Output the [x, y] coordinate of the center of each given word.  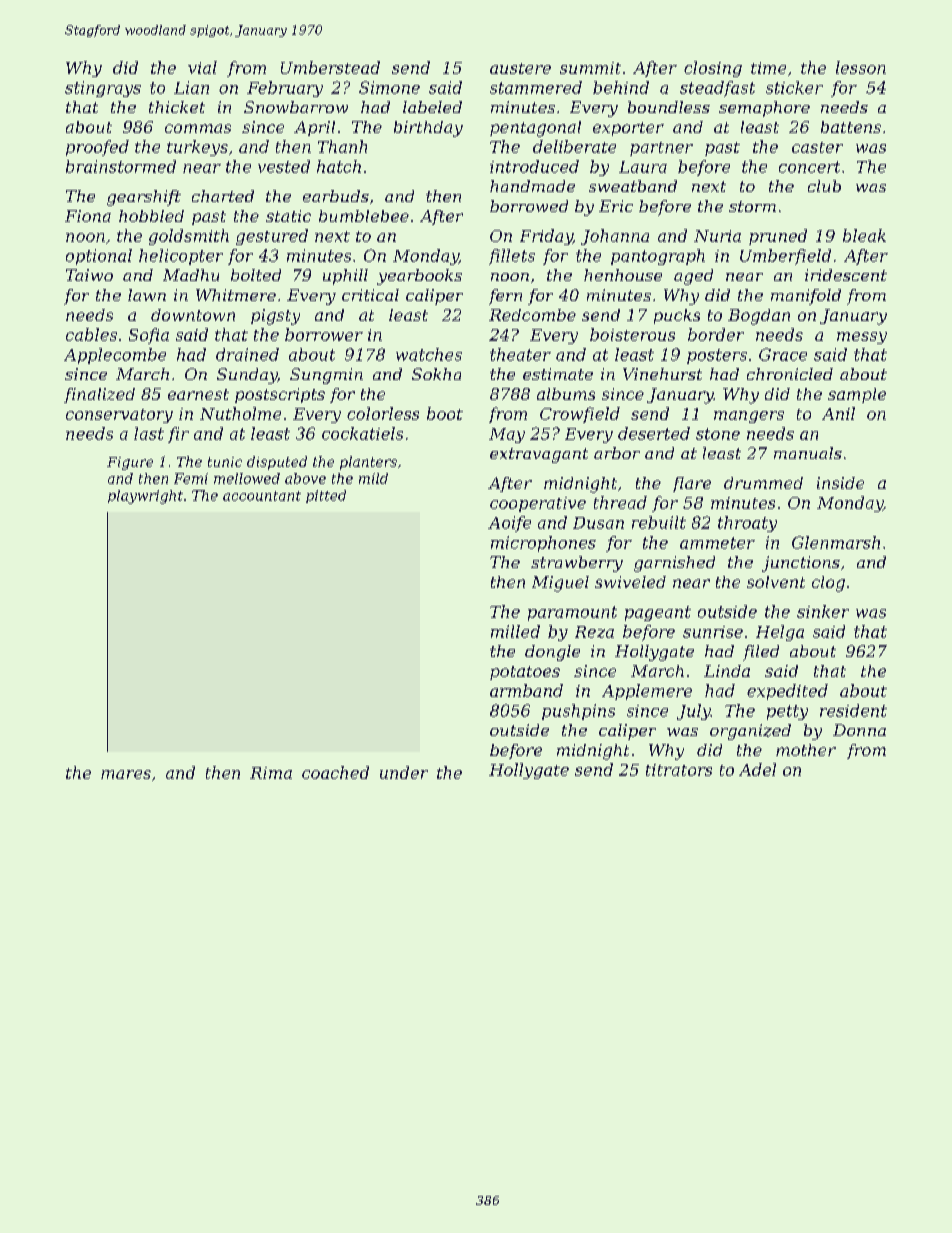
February [285, 89]
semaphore [764, 109]
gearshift [144, 198]
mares [126, 774]
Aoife [509, 524]
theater [520, 354]
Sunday [247, 376]
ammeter [717, 543]
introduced [534, 166]
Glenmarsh [836, 542]
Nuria [717, 236]
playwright [145, 497]
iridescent [846, 275]
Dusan [598, 523]
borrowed [529, 206]
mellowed [247, 478]
